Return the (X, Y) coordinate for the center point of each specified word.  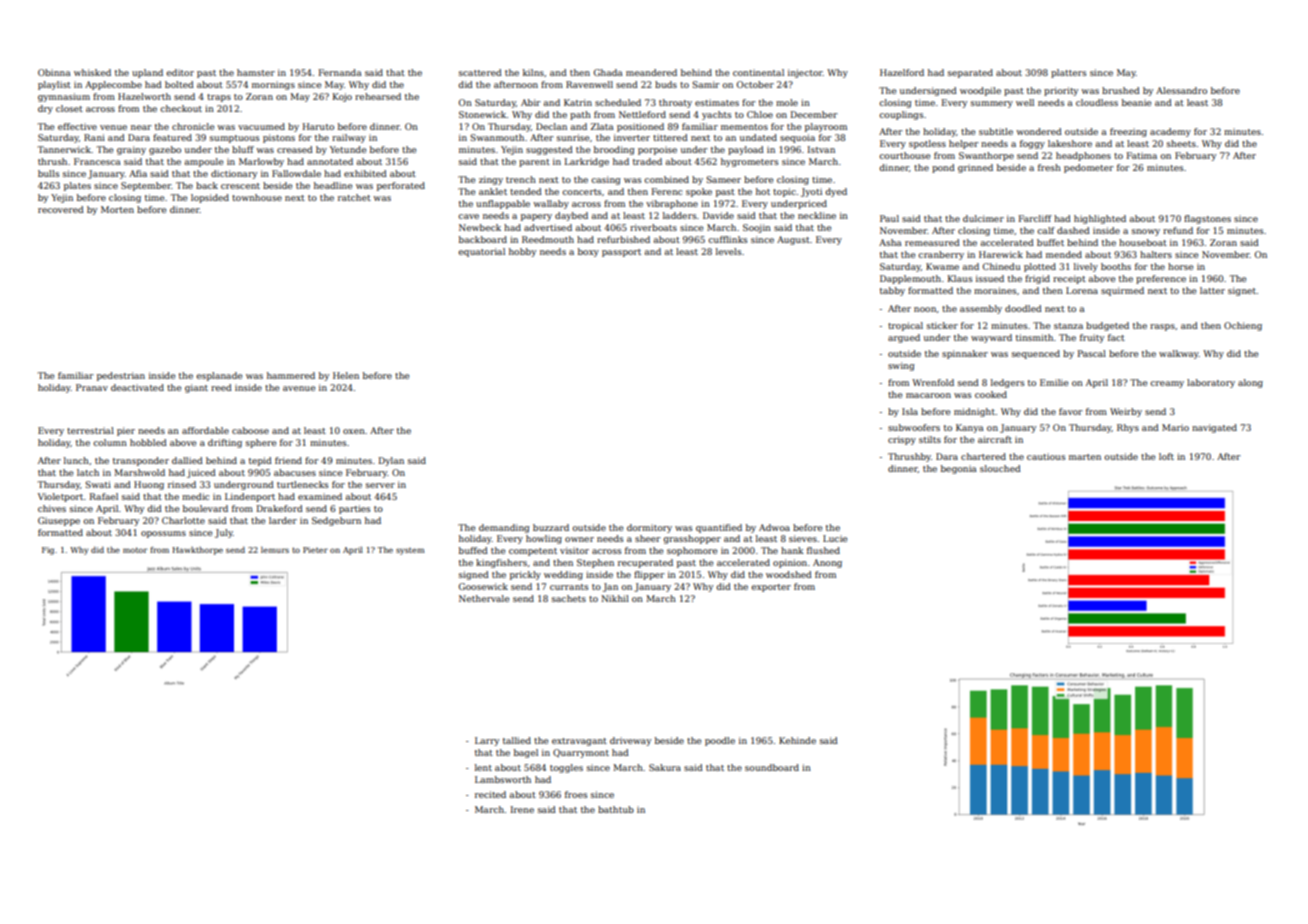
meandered (651, 72)
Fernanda (340, 72)
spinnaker (965, 354)
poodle (720, 741)
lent (483, 767)
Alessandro (1181, 90)
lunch (76, 460)
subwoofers (914, 427)
